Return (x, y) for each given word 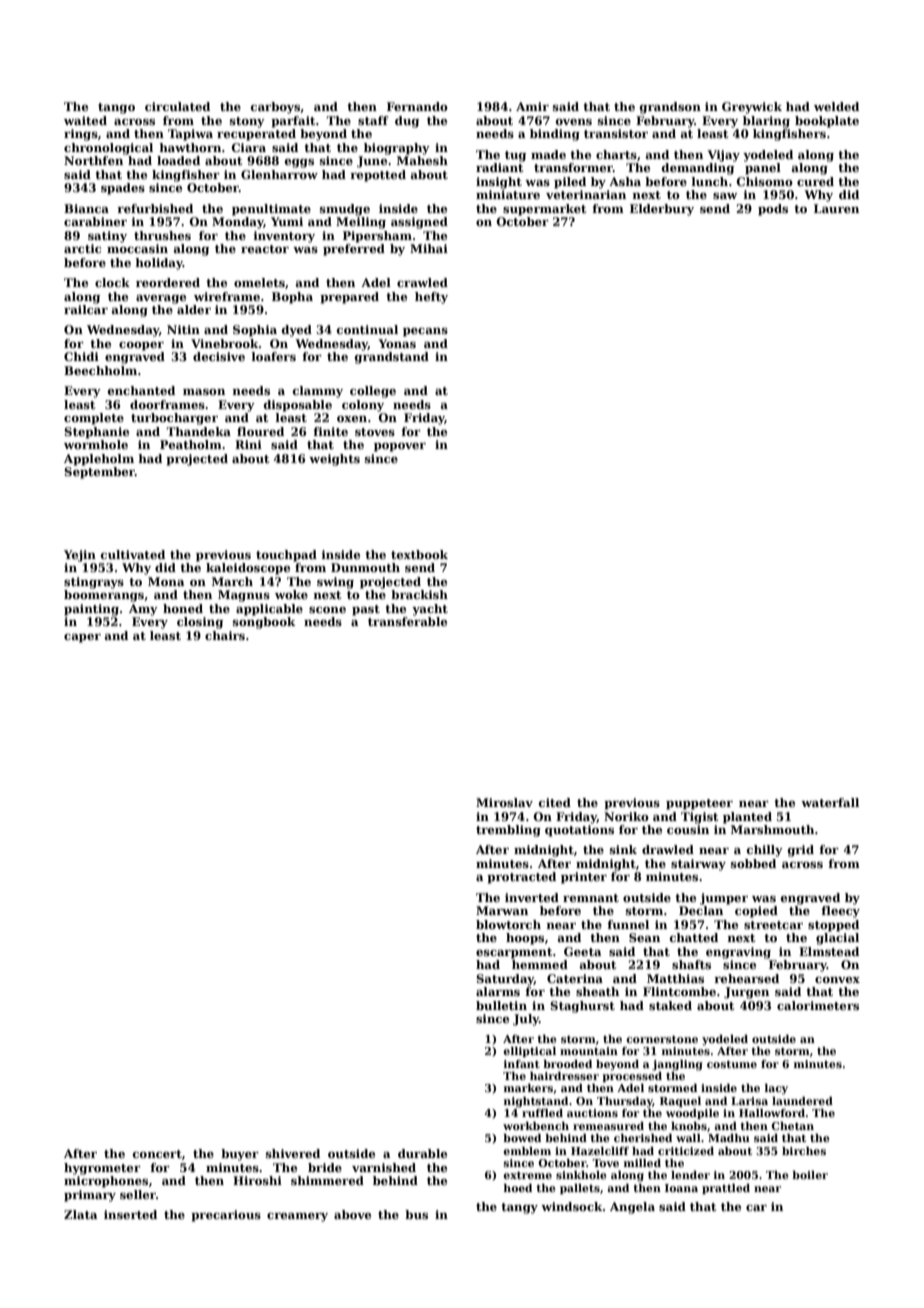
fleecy (840, 912)
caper (82, 638)
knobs (689, 1126)
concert (157, 1154)
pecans (425, 332)
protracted (521, 878)
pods (773, 210)
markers (528, 1088)
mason (204, 392)
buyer (240, 1155)
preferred (354, 250)
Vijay (723, 156)
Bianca (86, 208)
